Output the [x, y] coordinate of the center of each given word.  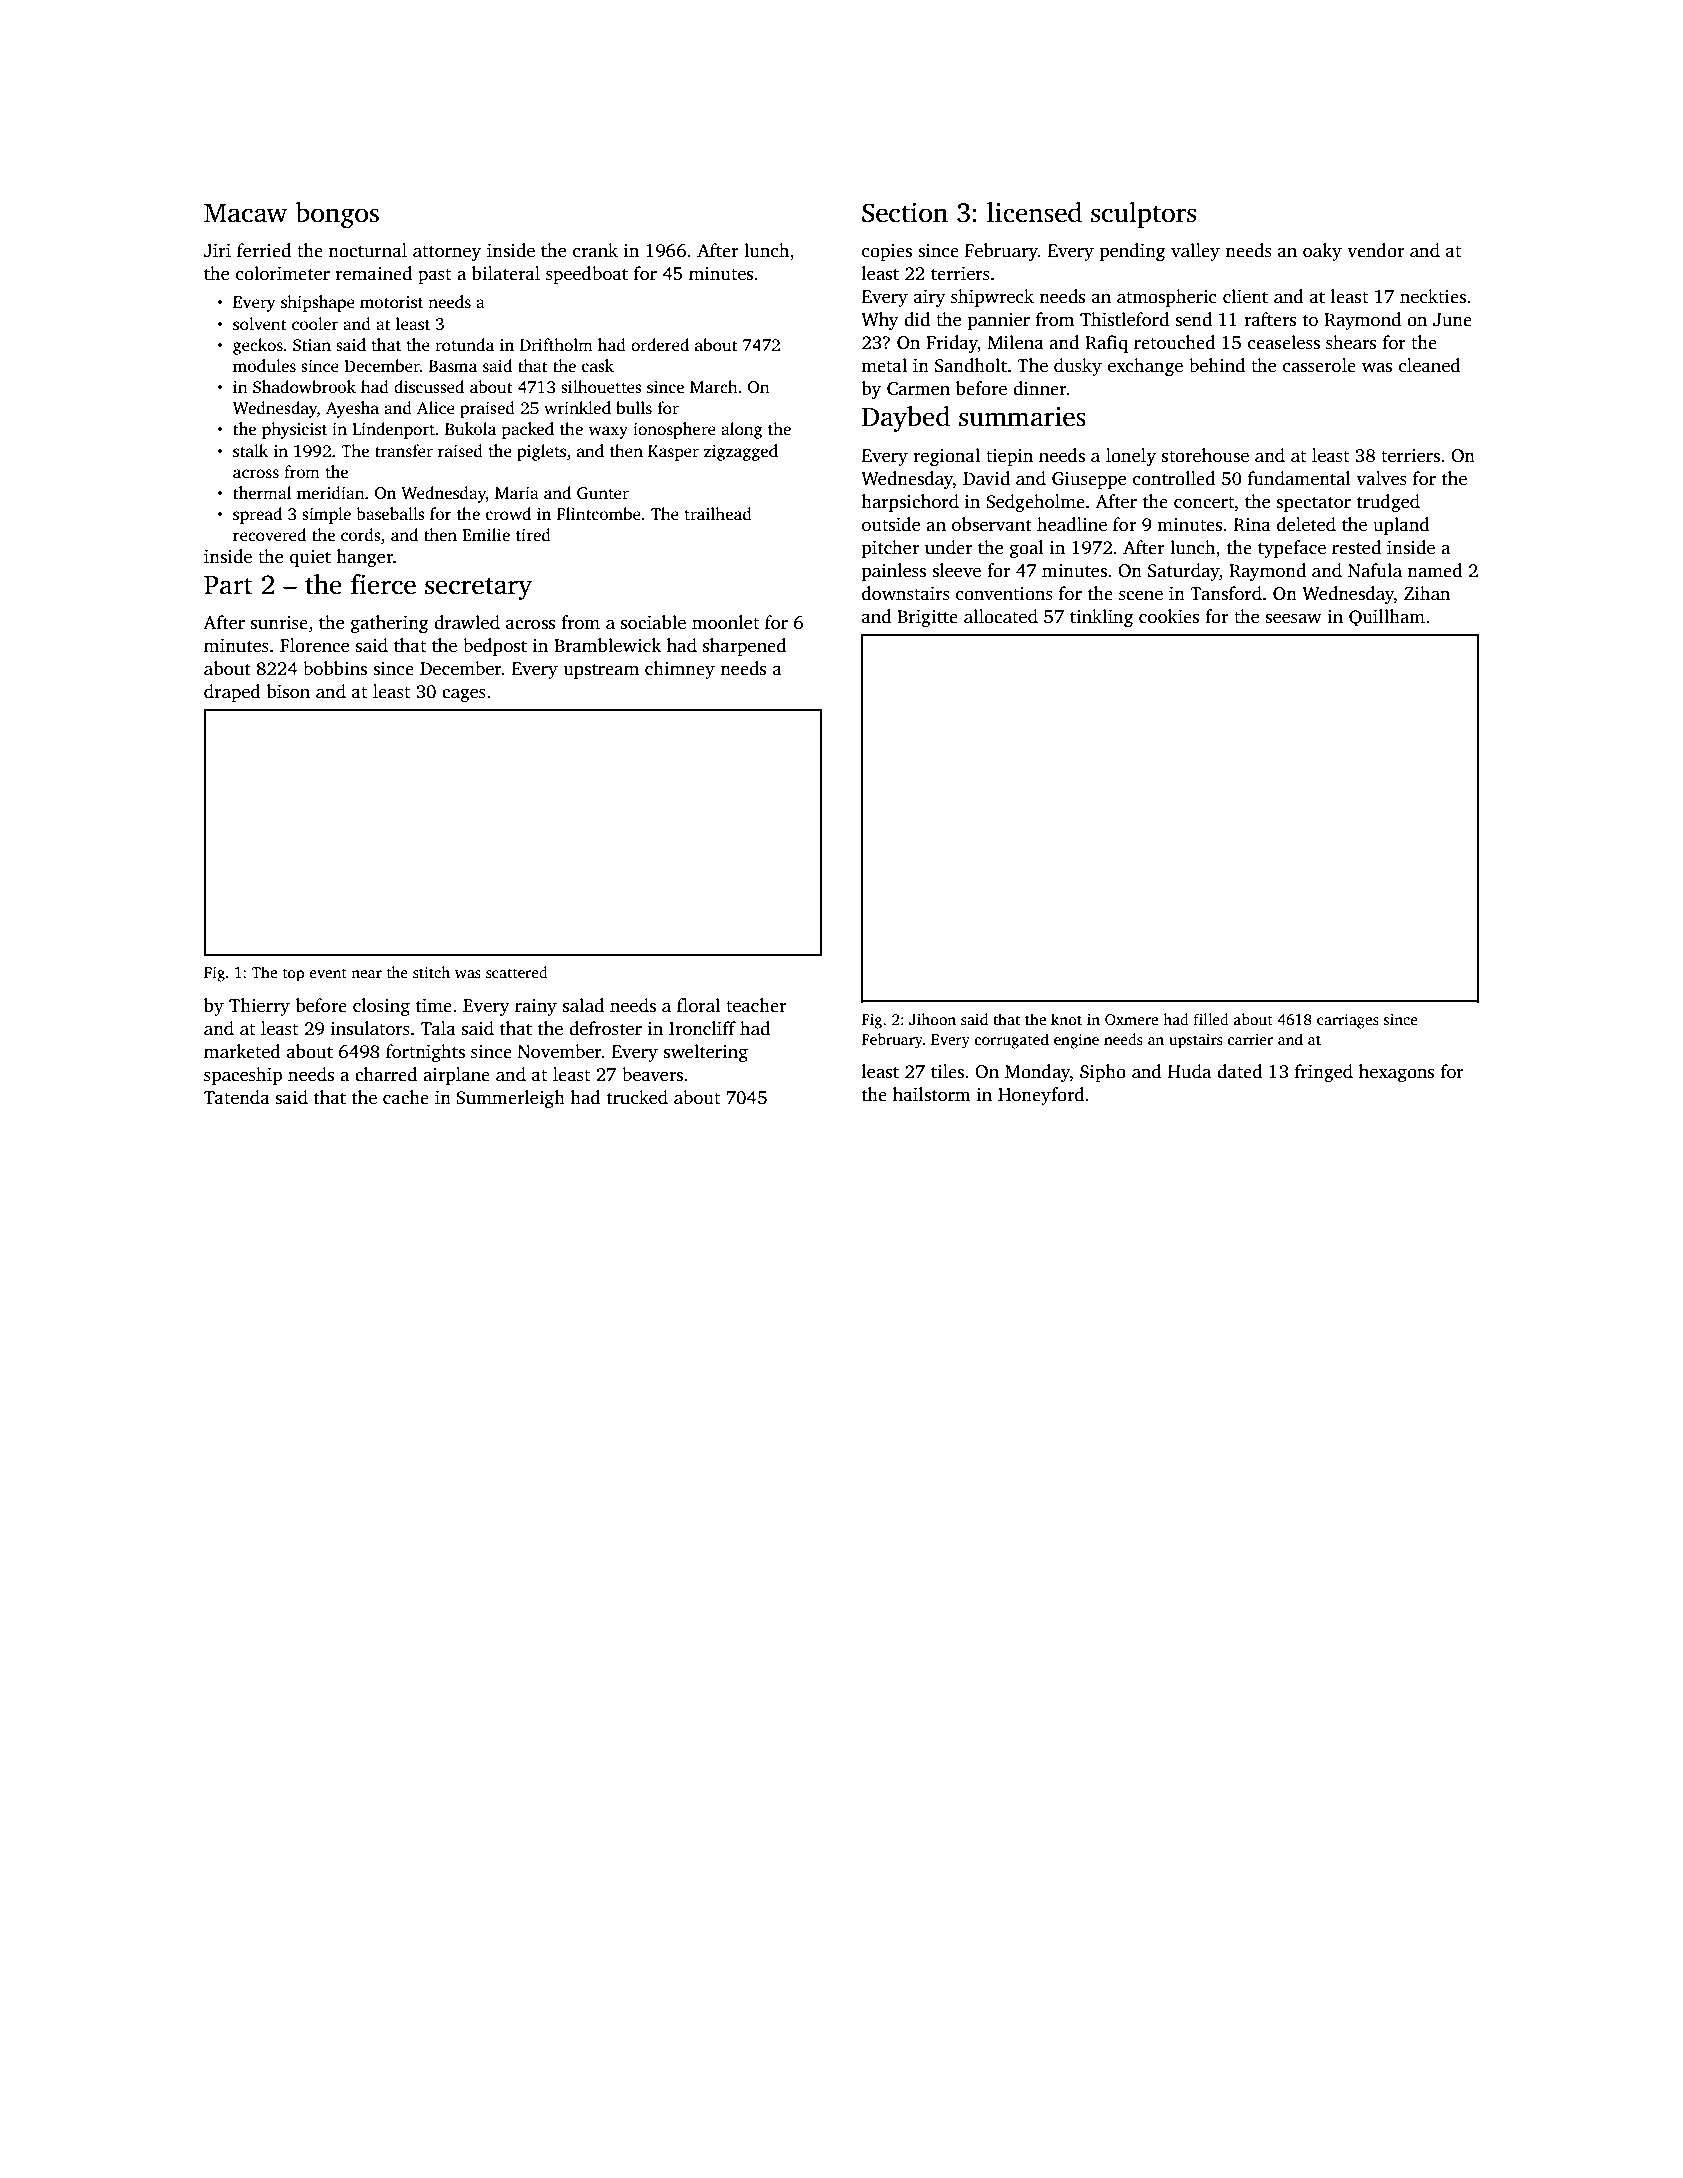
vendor [1375, 250]
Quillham [1387, 618]
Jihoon [932, 1019]
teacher [756, 1005]
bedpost [495, 647]
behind [1217, 365]
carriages [1348, 1021]
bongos [337, 215]
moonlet [725, 622]
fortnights [425, 1053]
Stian [312, 345]
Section [905, 212]
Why [880, 321]
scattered [517, 972]
